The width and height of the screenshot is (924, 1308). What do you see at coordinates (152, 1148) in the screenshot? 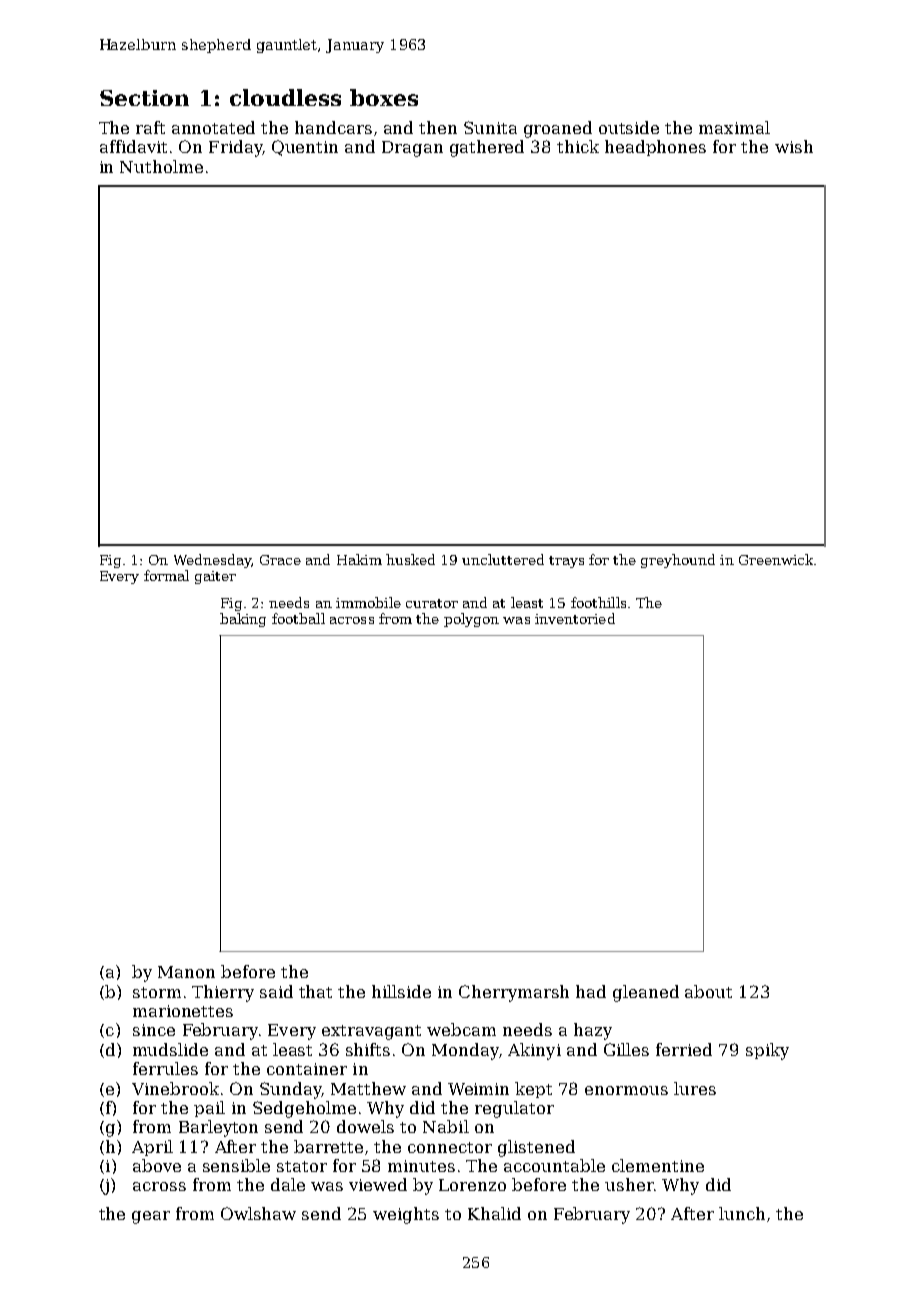
I see `April` at bounding box center [152, 1148].
